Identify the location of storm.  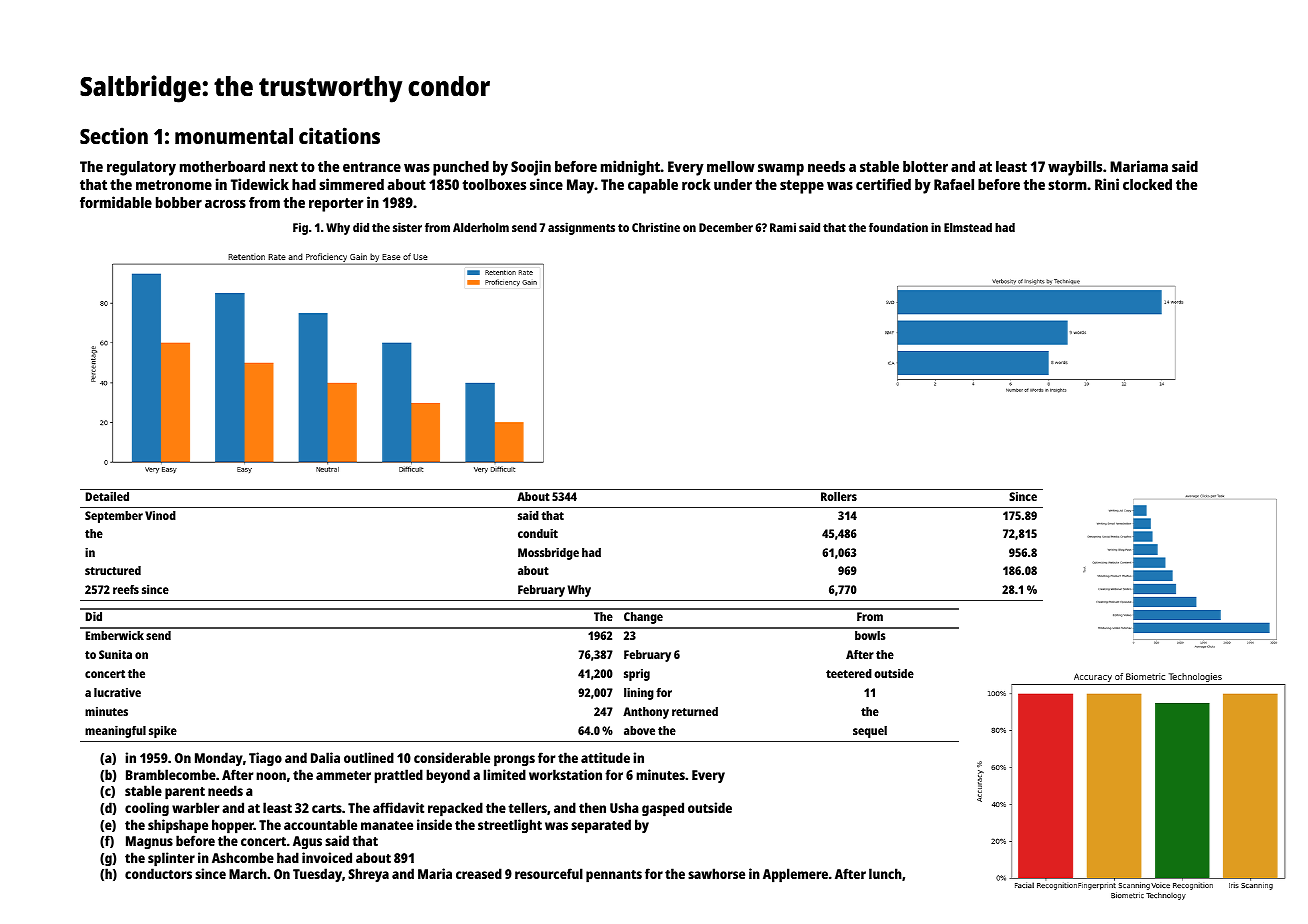
(1067, 185).
